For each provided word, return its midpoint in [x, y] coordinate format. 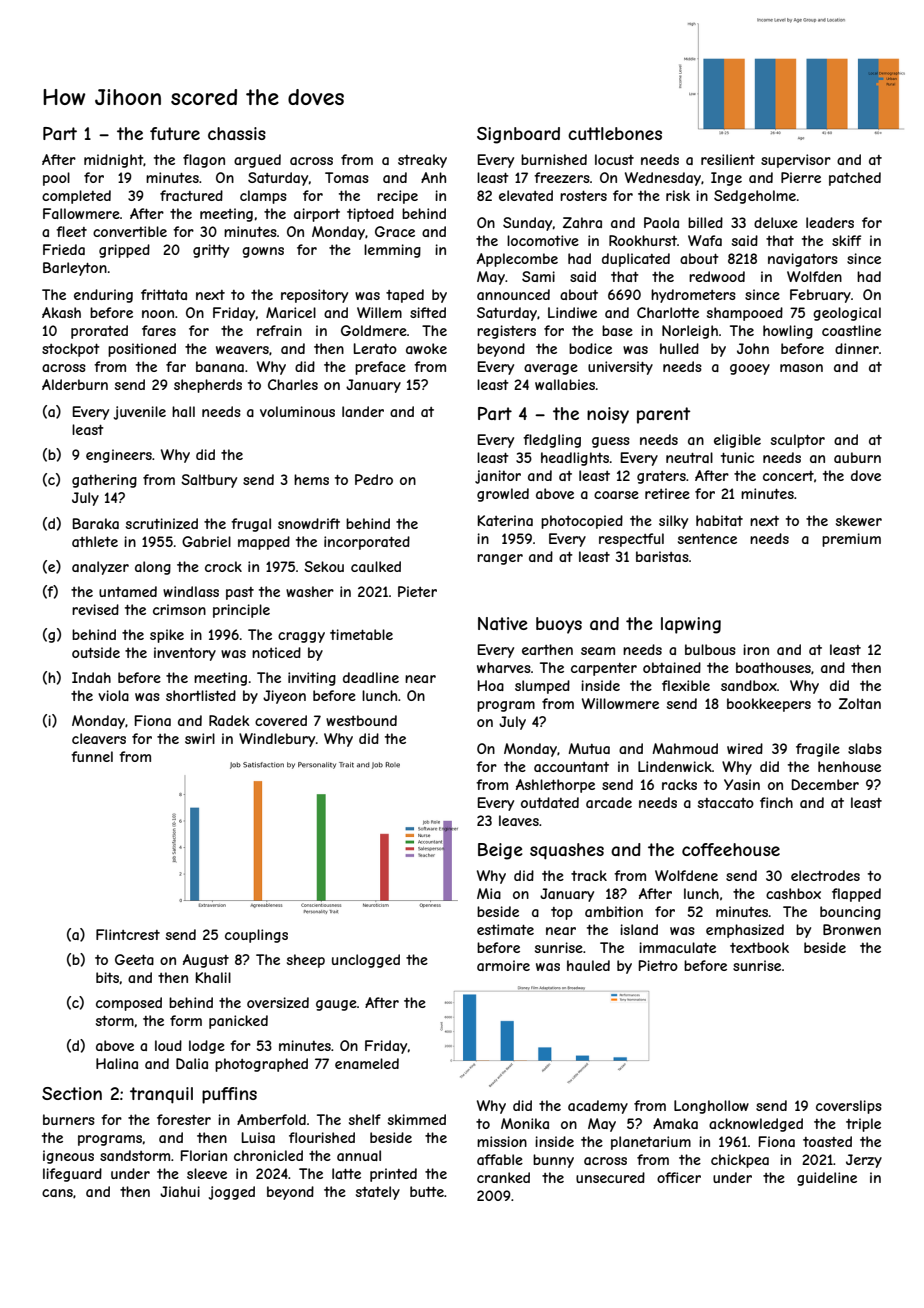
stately [378, 1193]
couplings [256, 936]
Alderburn [75, 384]
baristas [662, 556]
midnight [114, 161]
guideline [827, 1179]
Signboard [518, 135]
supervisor [796, 161]
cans [57, 1193]
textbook [759, 947]
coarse [616, 495]
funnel [92, 756]
